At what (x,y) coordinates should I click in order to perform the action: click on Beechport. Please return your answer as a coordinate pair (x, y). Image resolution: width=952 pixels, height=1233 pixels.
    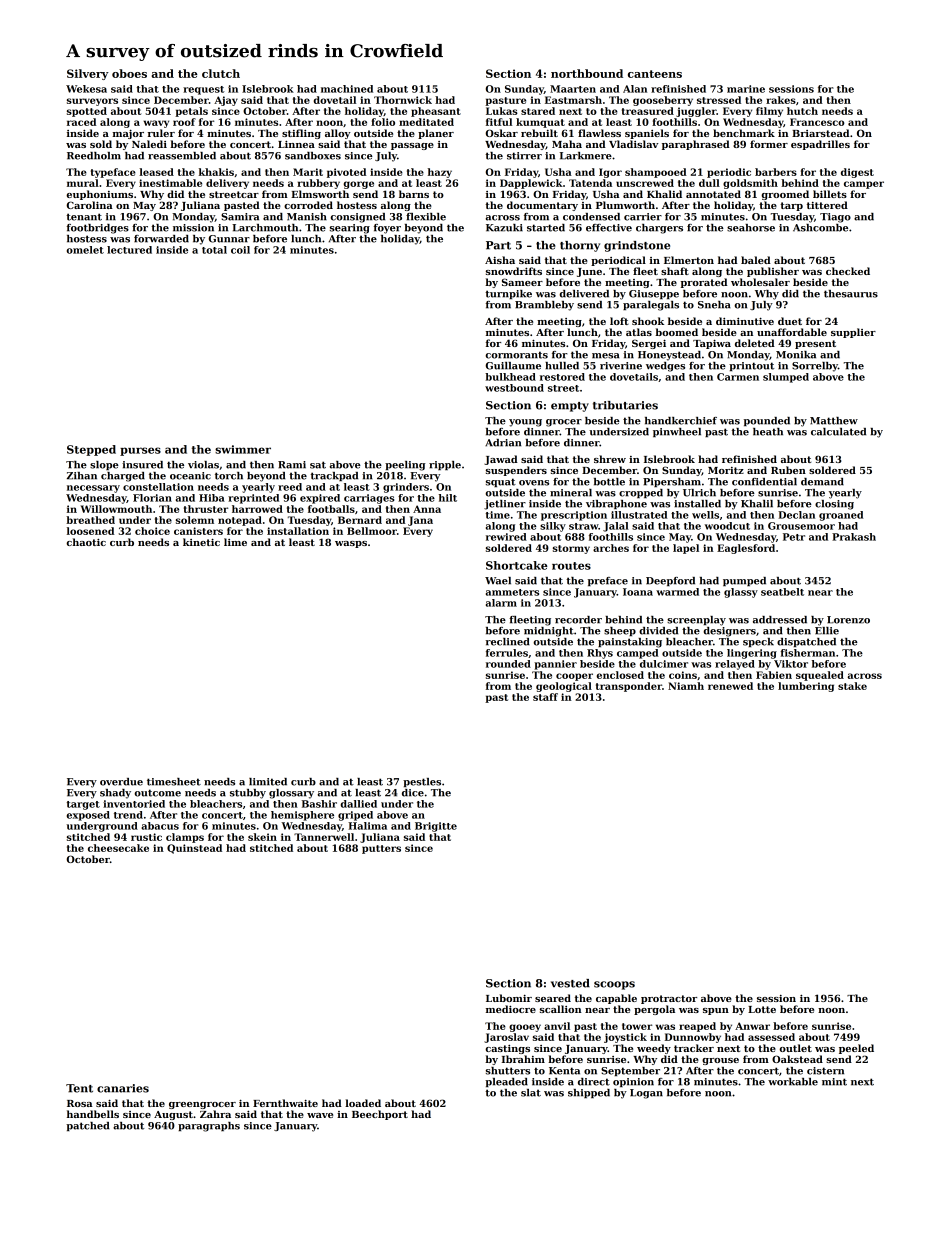
    Looking at the image, I should click on (380, 1115).
